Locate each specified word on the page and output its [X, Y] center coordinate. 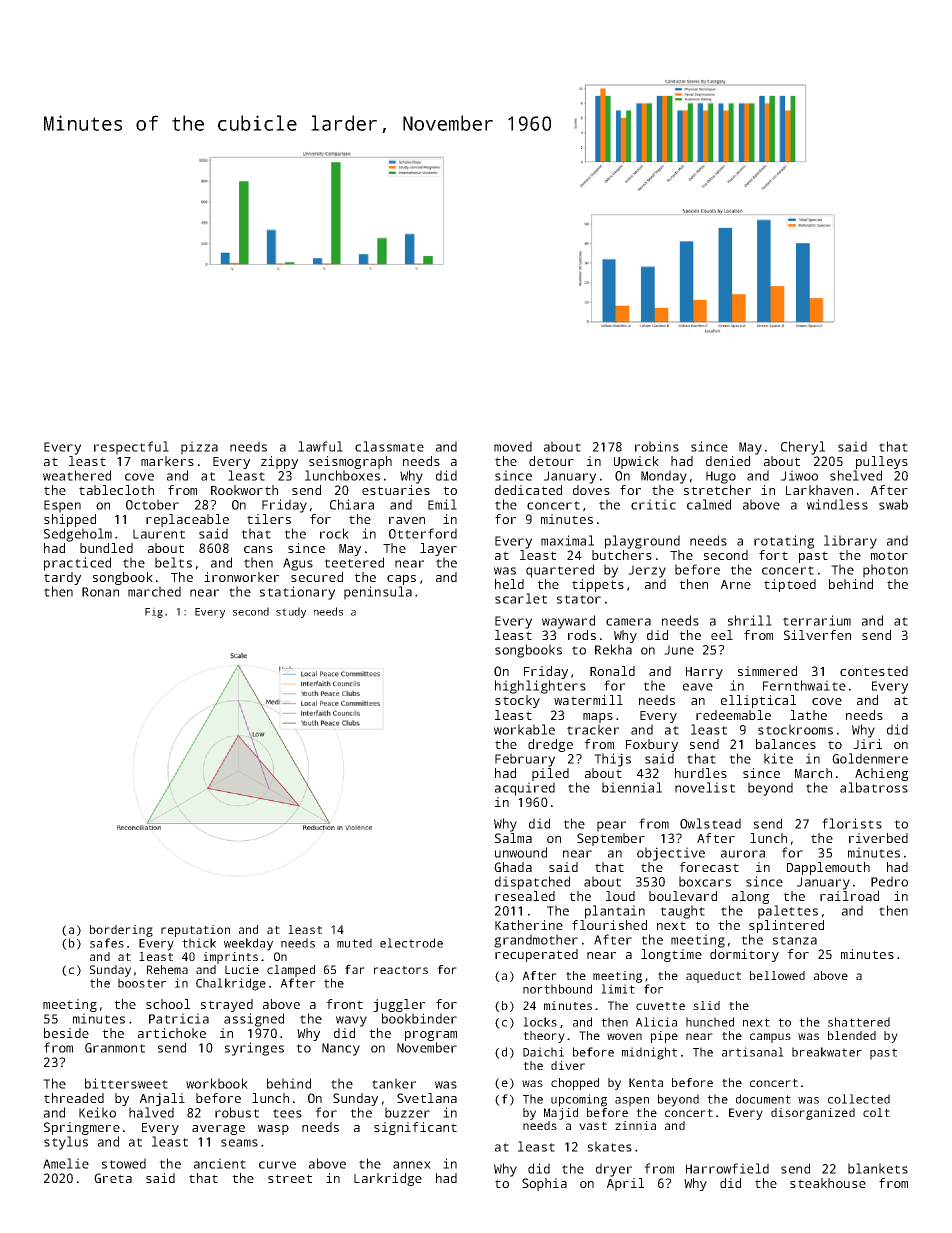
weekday [248, 944]
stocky [517, 701]
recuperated [536, 955]
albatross [874, 787]
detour [551, 461]
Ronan [100, 592]
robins [657, 446]
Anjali [162, 1099]
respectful [131, 448]
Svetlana [427, 1098]
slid [706, 1005]
